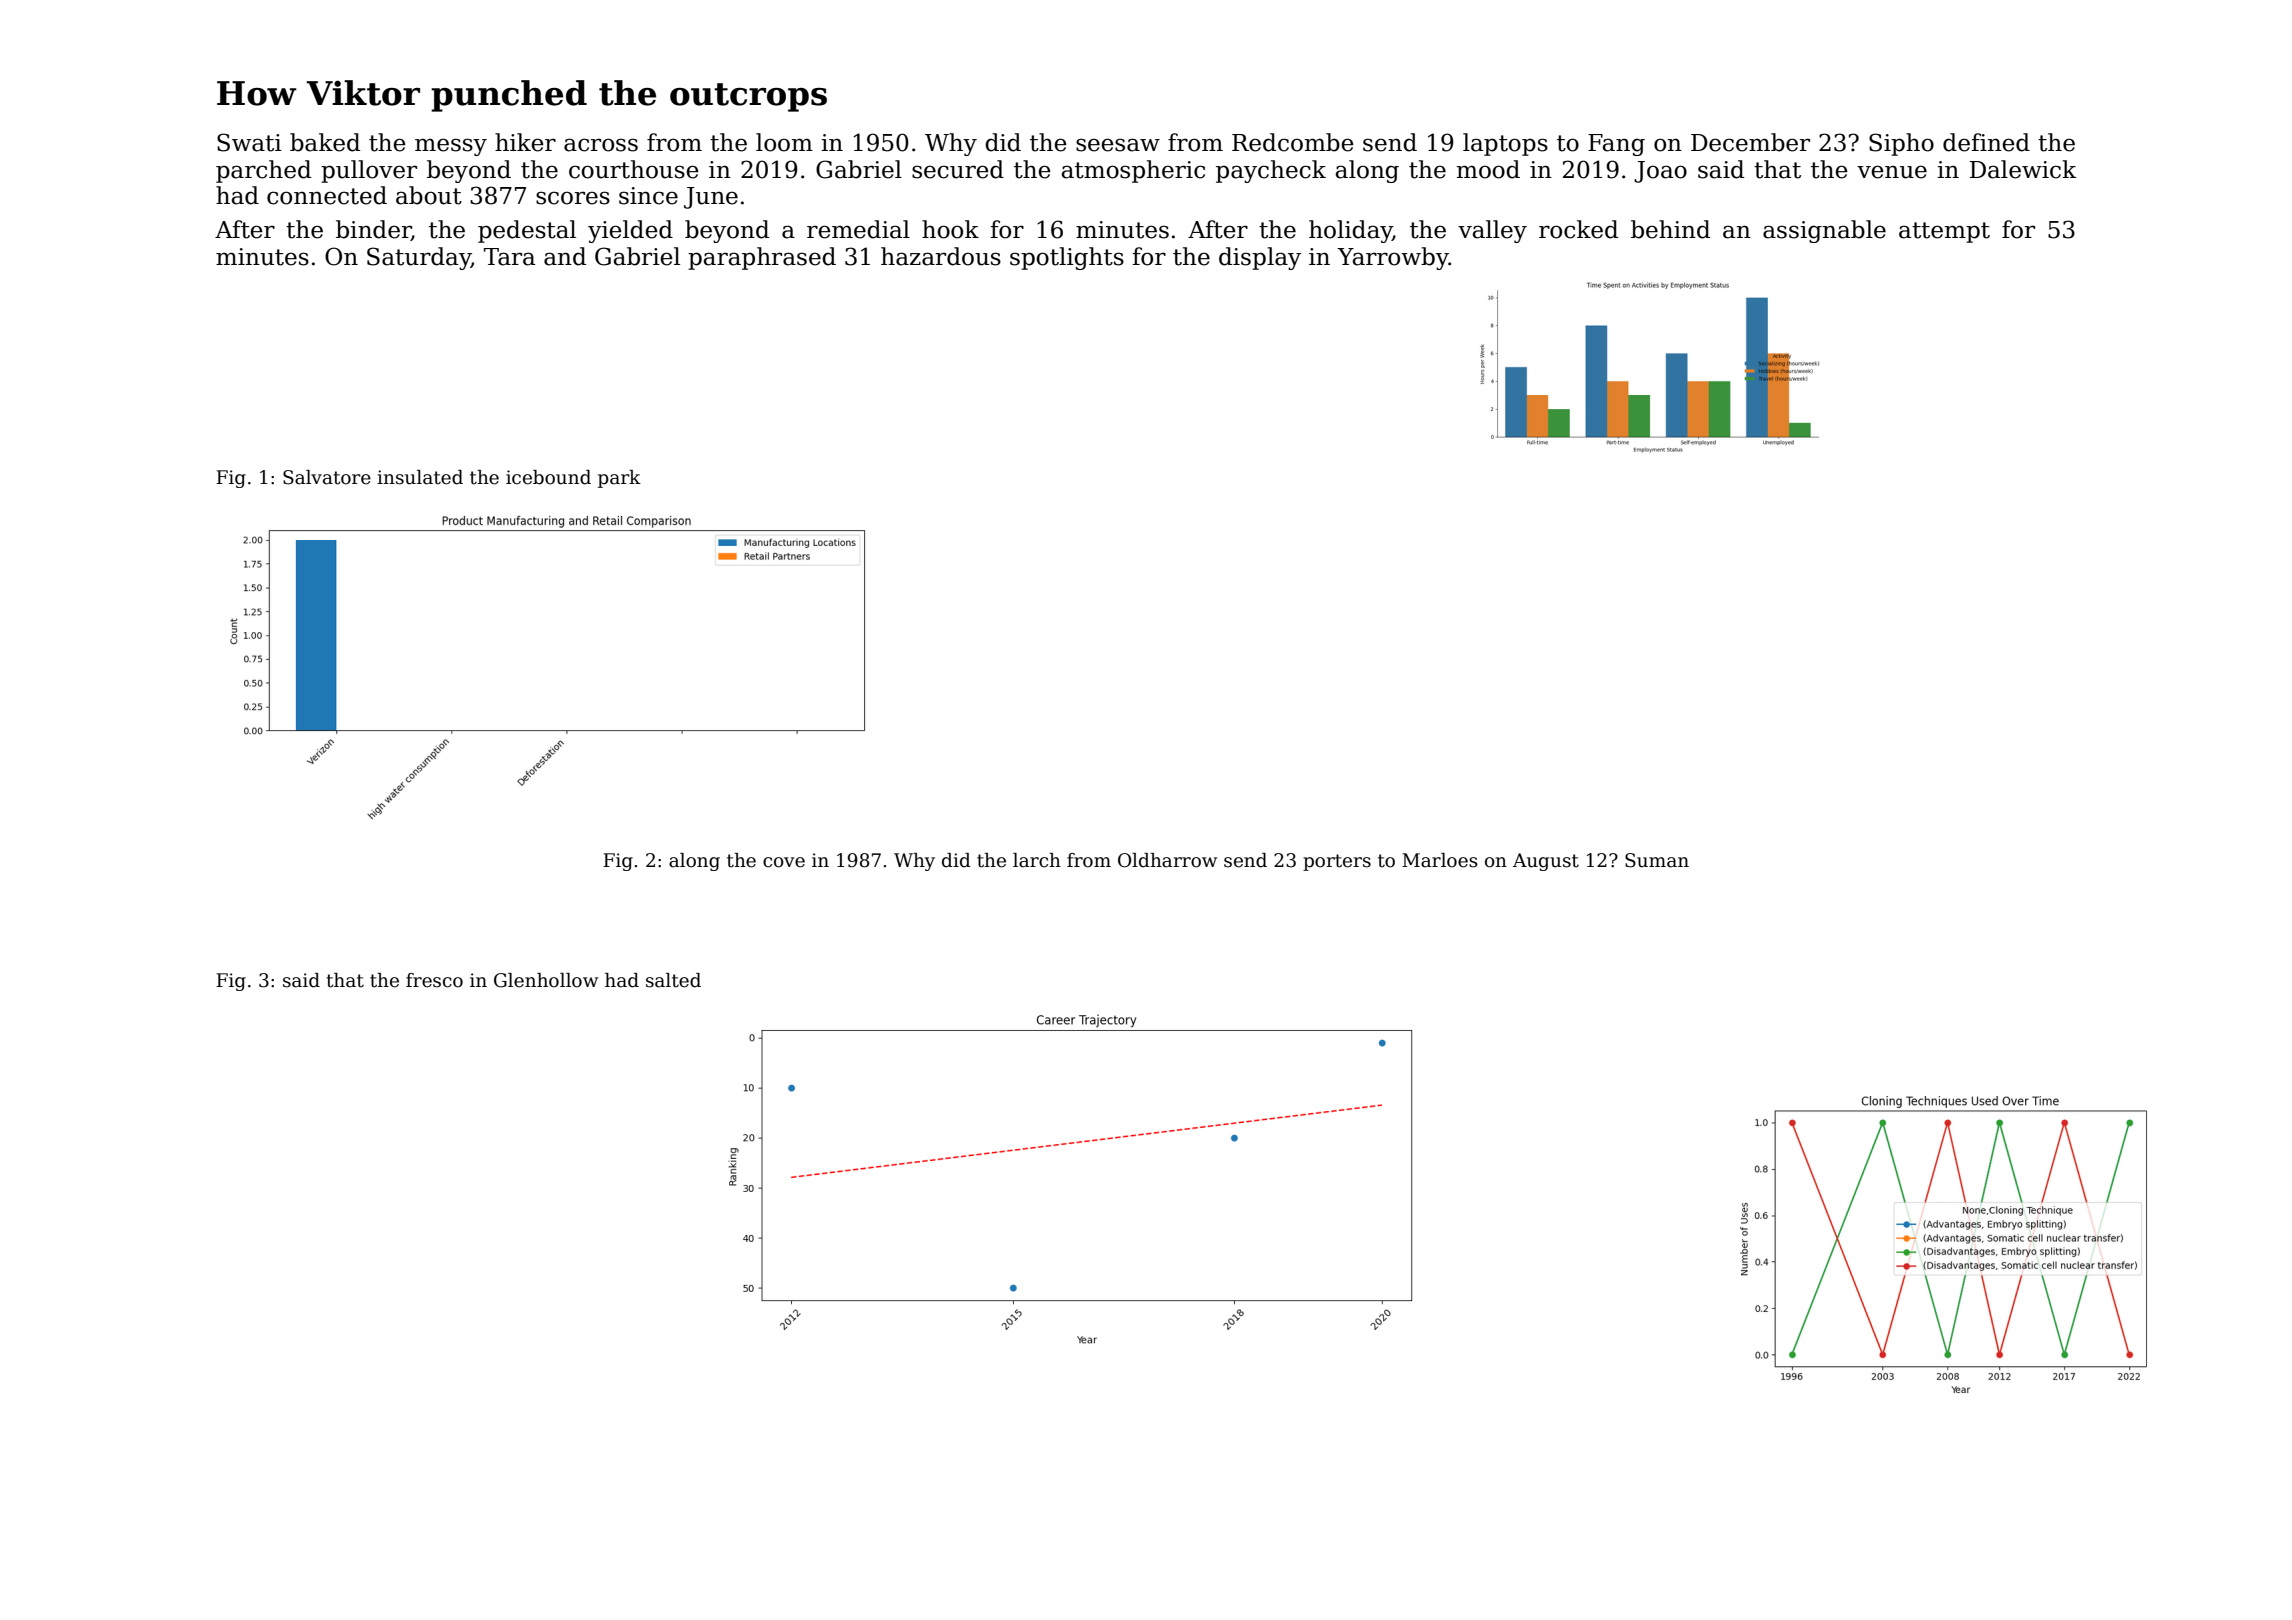 This image has height=1620, width=2292. What do you see at coordinates (1616, 145) in the image?
I see `Fang` at bounding box center [1616, 145].
